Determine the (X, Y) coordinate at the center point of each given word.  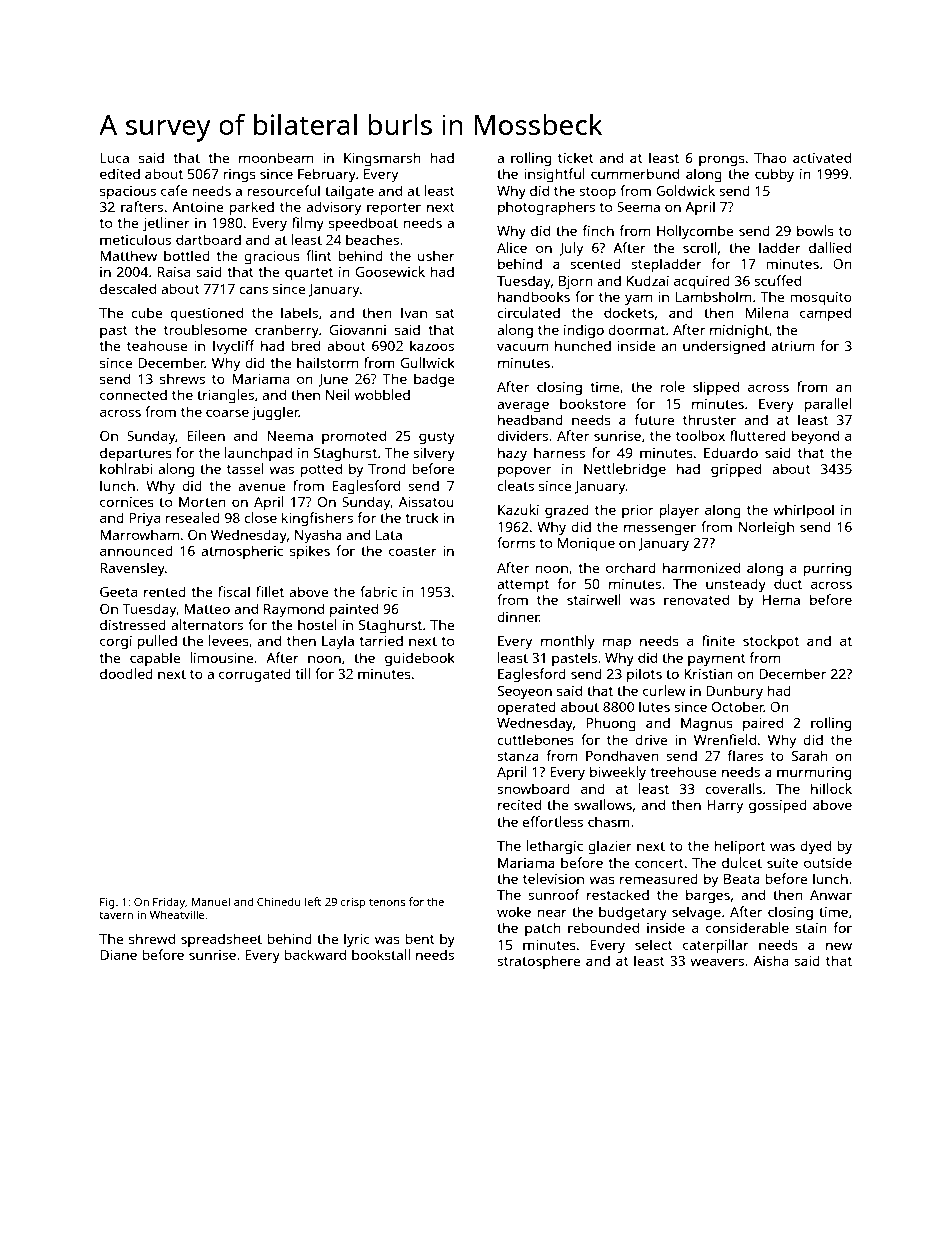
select (654, 944)
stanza (518, 756)
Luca (114, 158)
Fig (107, 903)
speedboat (363, 224)
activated (822, 157)
